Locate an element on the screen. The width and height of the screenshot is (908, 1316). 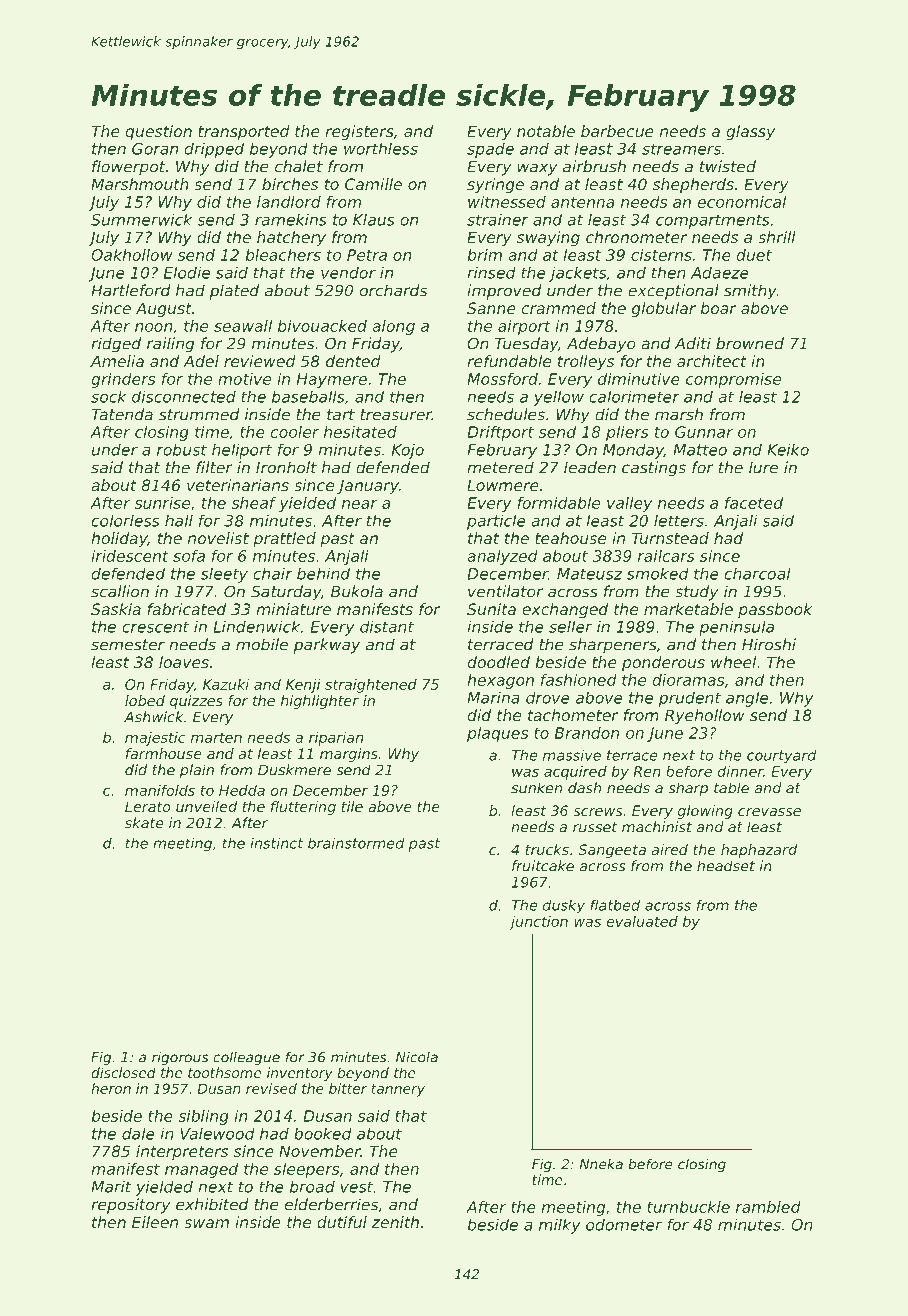
majestic is located at coordinates (155, 739).
